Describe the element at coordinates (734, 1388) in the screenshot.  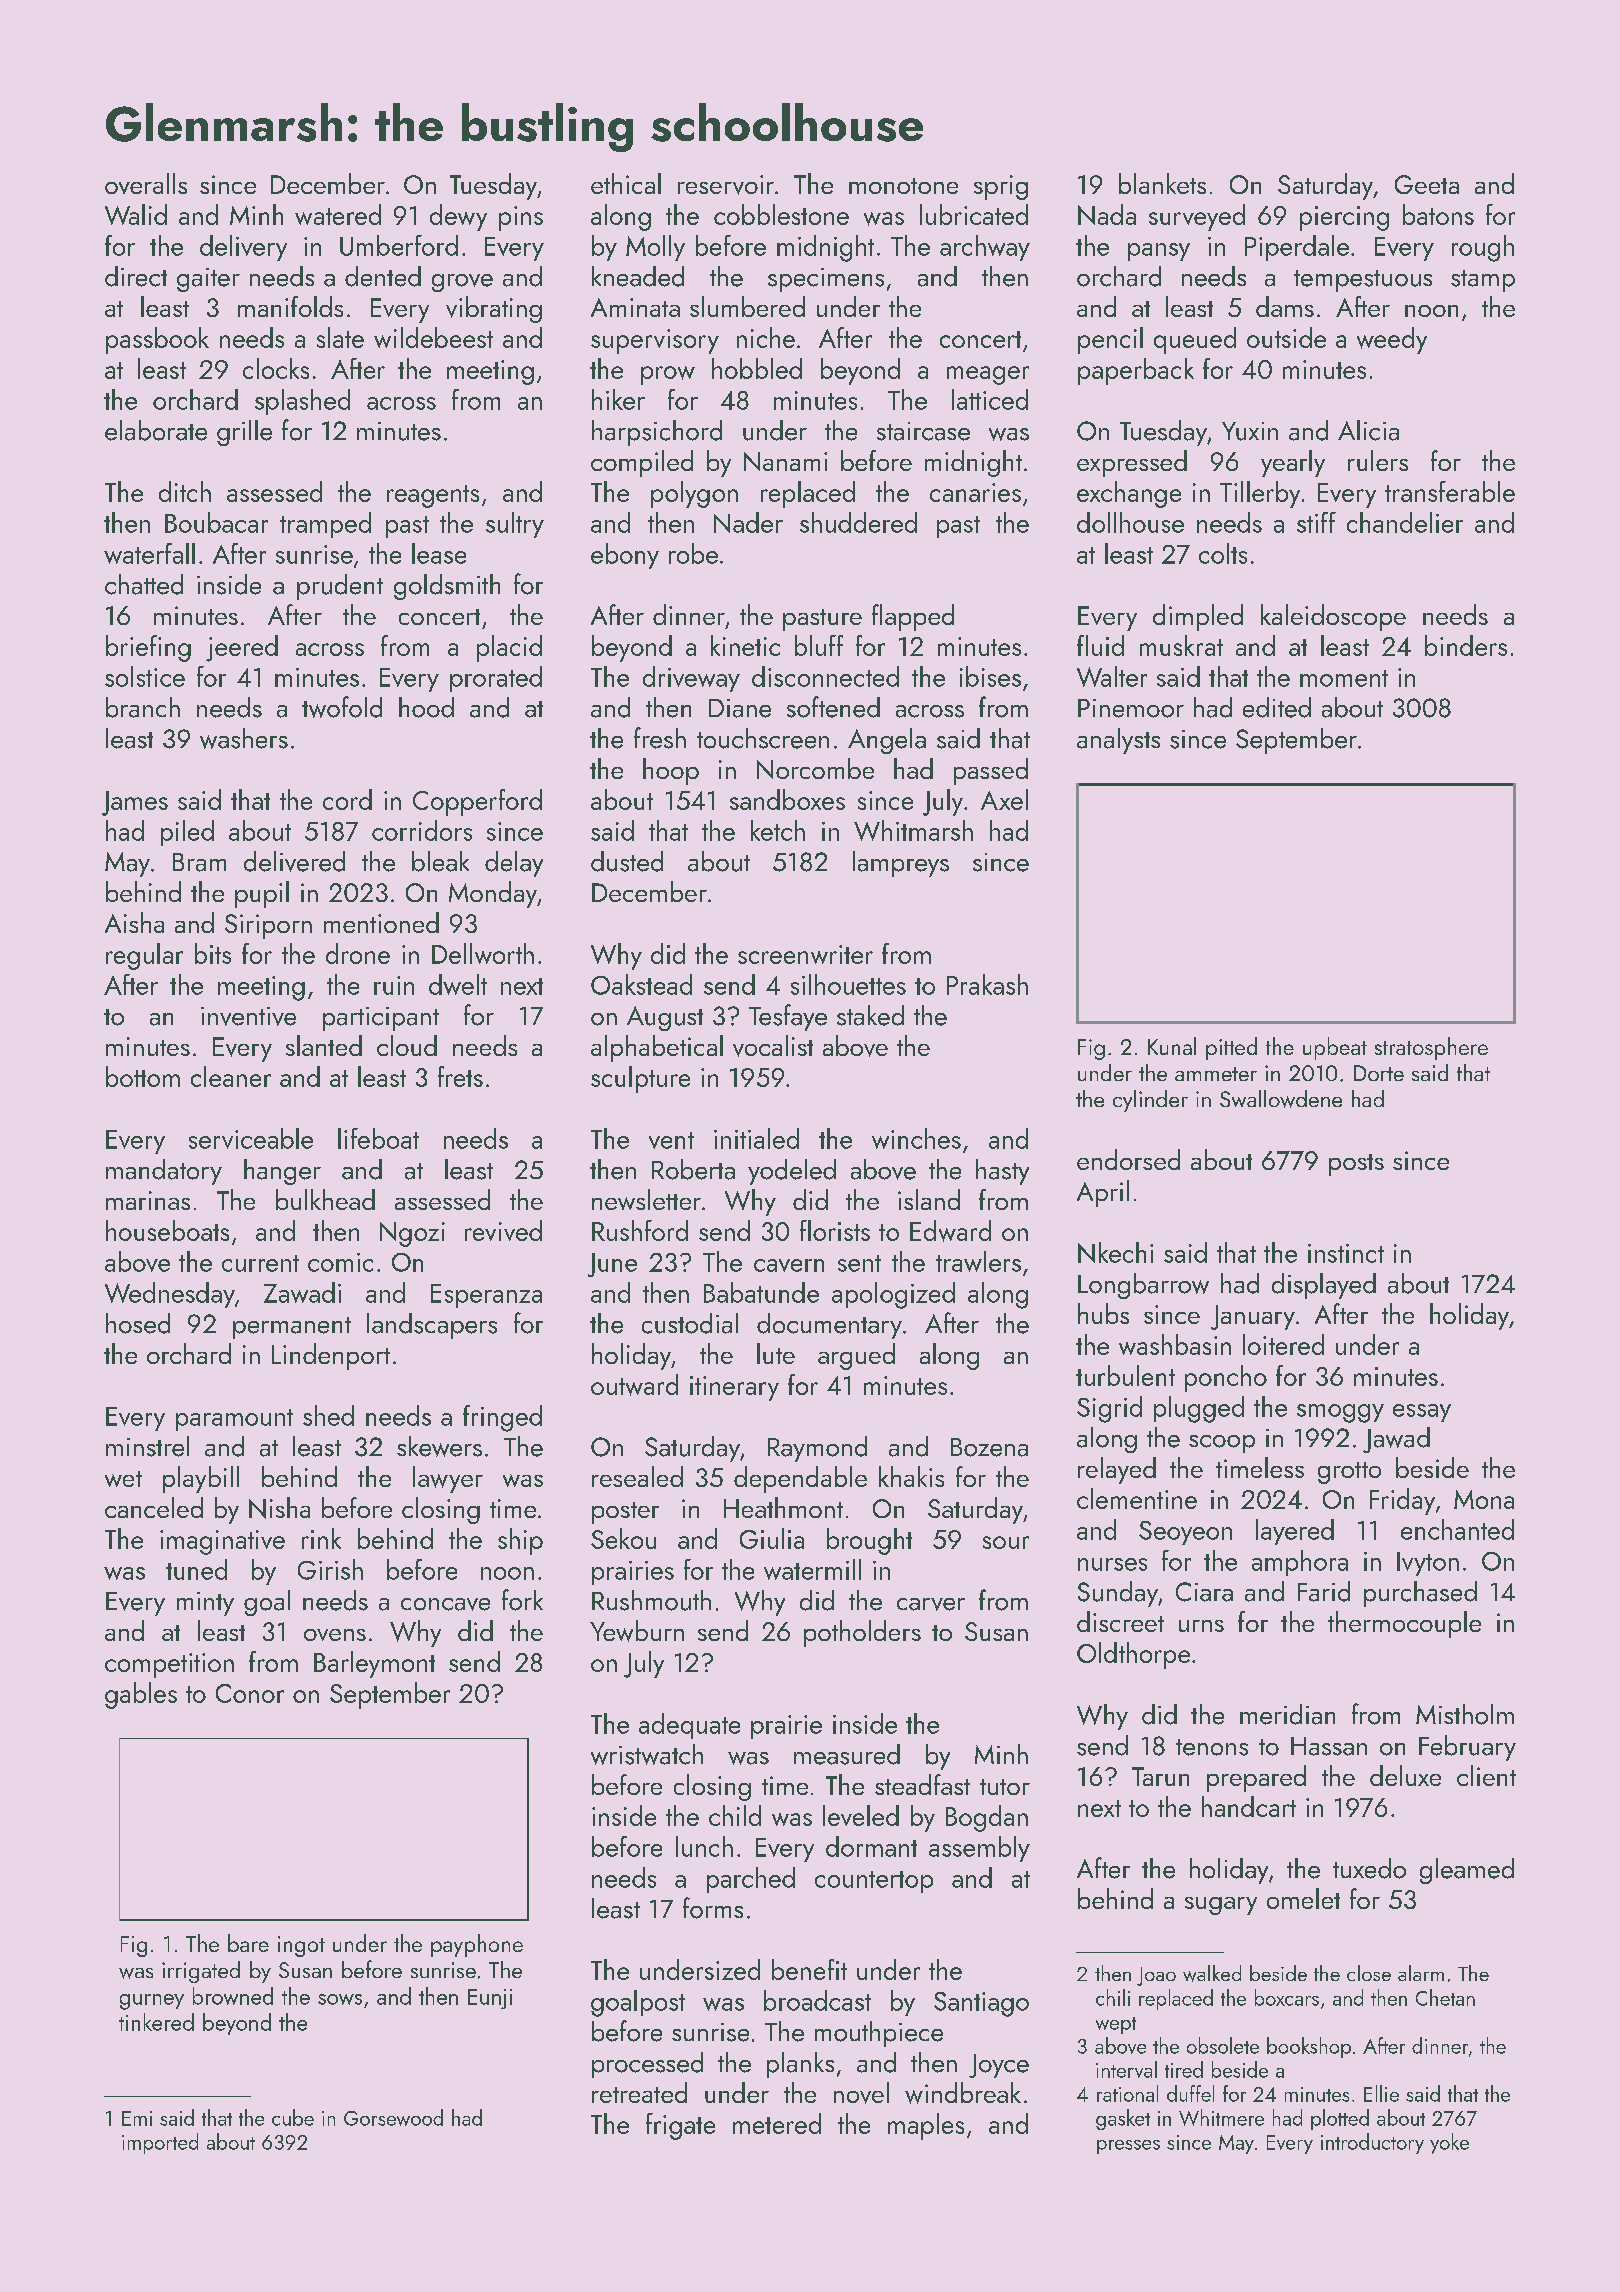
I see `itinerary` at that location.
